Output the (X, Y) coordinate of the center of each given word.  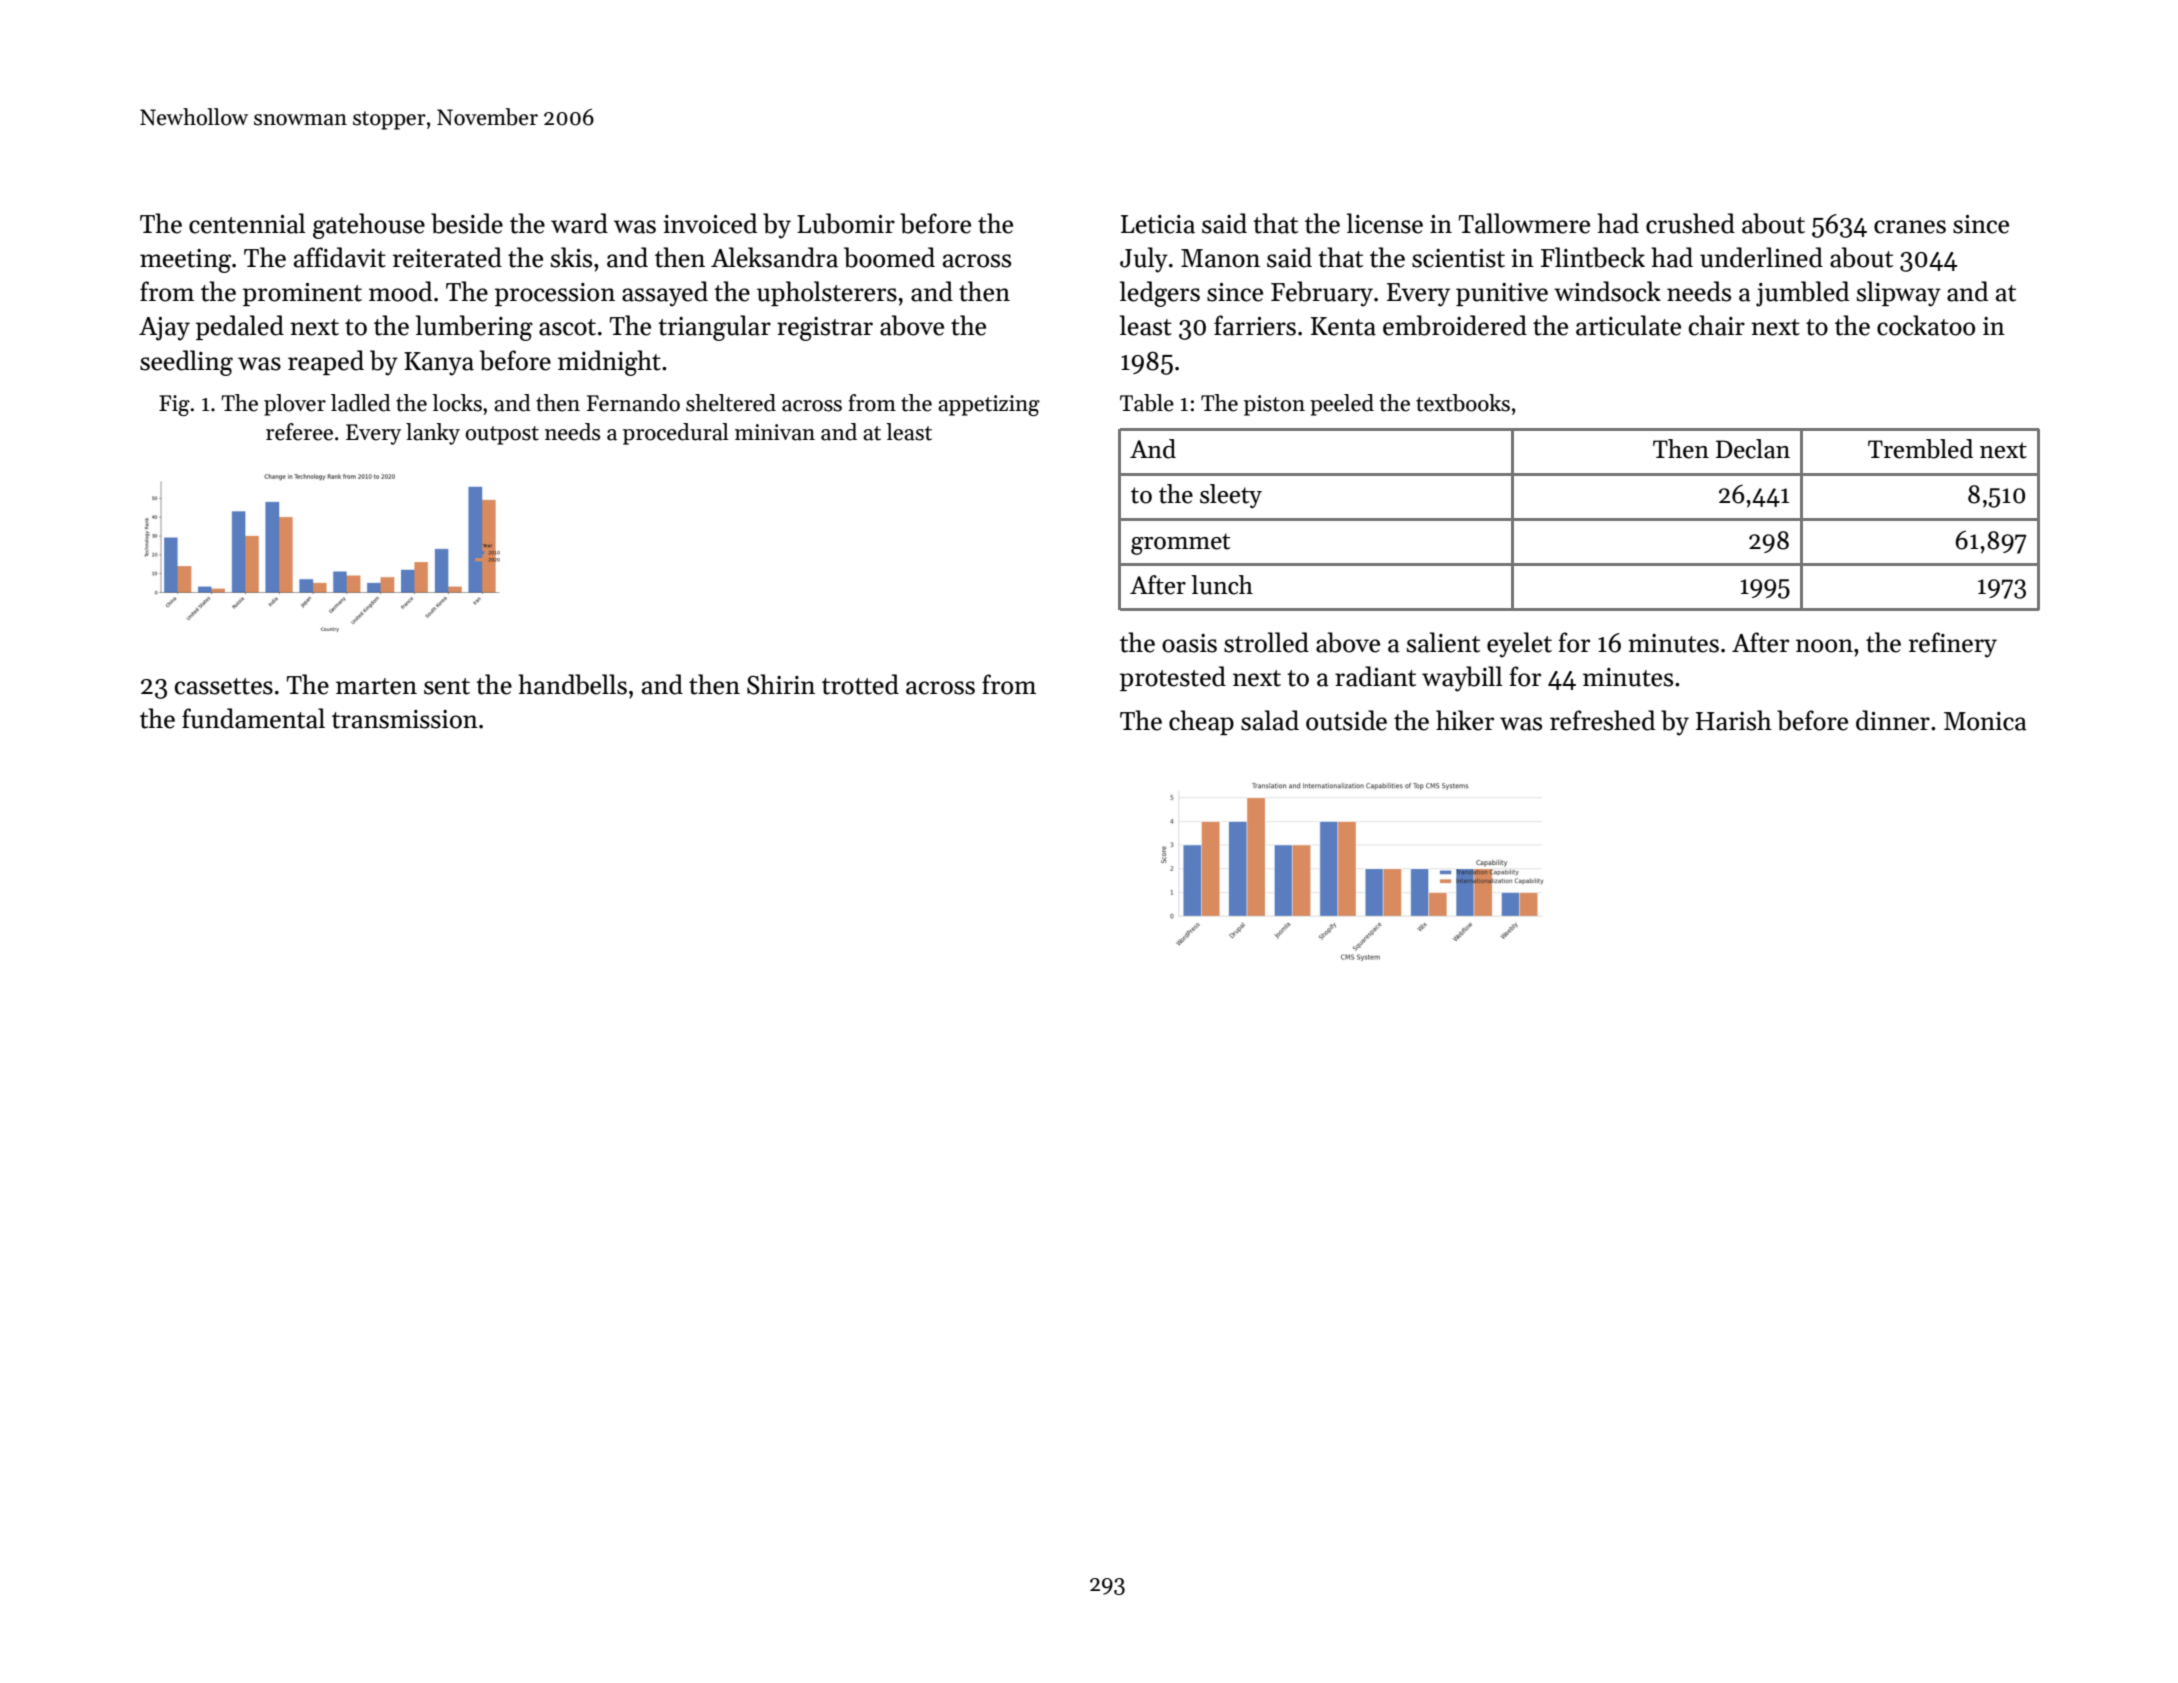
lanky (433, 434)
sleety (1231, 496)
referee (299, 432)
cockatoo (1926, 325)
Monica (1985, 721)
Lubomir (846, 223)
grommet (1180, 544)
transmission (405, 719)
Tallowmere (1524, 223)
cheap (1201, 722)
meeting (185, 261)
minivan (775, 432)
